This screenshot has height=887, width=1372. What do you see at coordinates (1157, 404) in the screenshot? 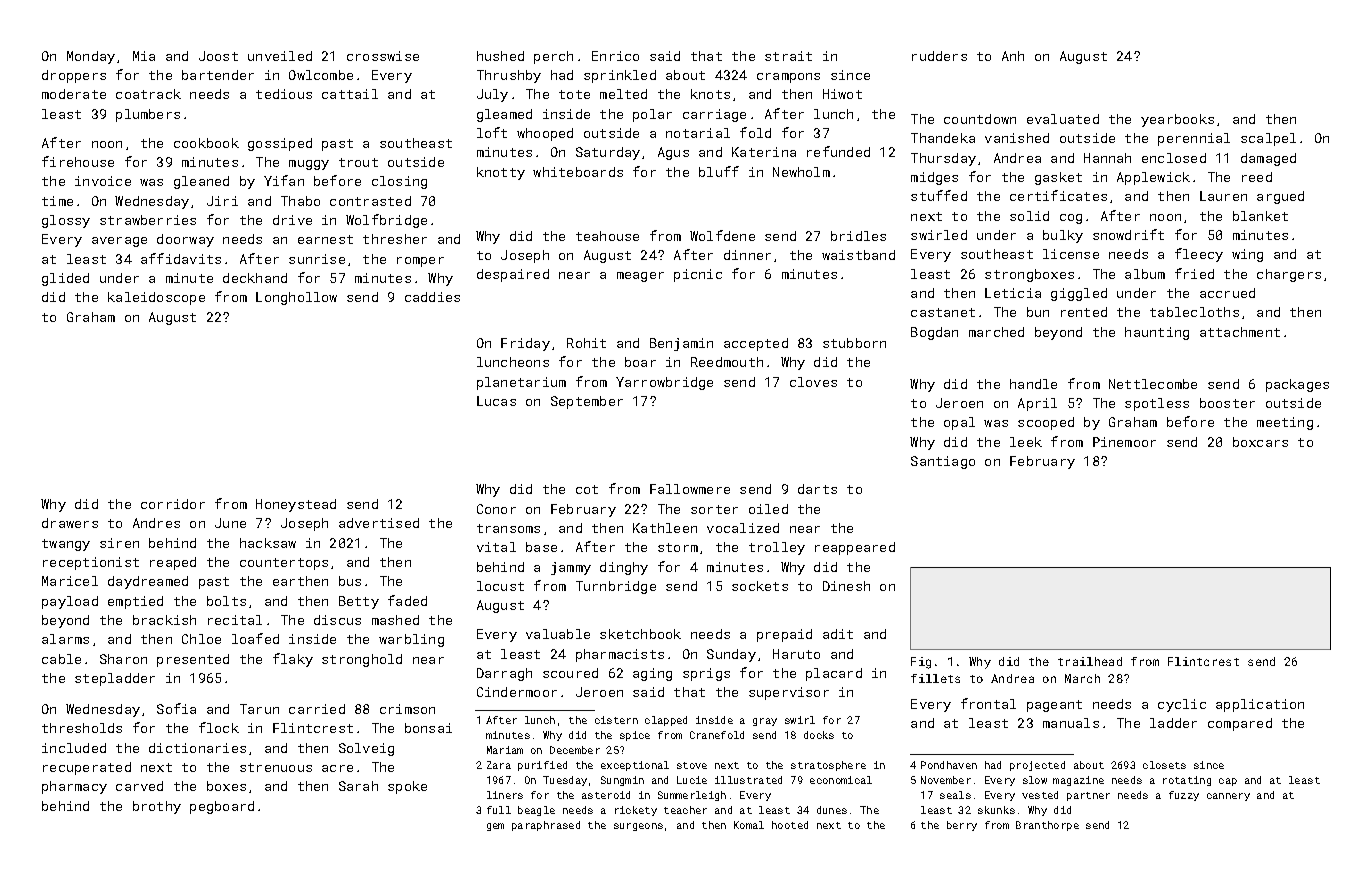
I see `spotless` at bounding box center [1157, 404].
